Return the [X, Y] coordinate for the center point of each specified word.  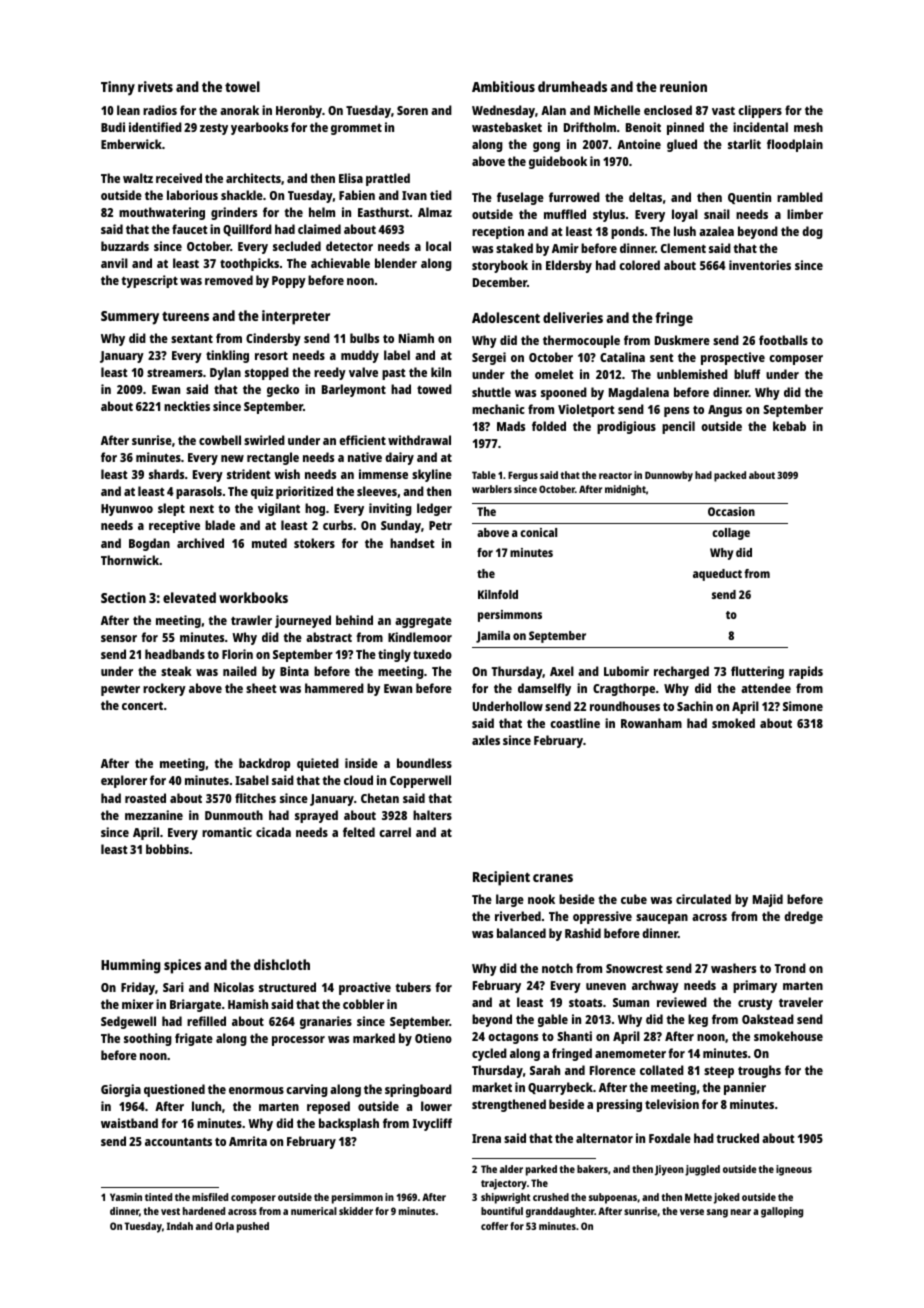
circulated [703, 899]
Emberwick [131, 144]
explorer [124, 781]
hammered [334, 688]
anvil [114, 263]
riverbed [518, 916]
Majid [768, 900]
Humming [131, 966]
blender [396, 263]
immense [383, 474]
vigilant [279, 509]
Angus [725, 411]
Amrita [248, 1141]
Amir [565, 248]
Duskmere [682, 340]
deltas [645, 197]
